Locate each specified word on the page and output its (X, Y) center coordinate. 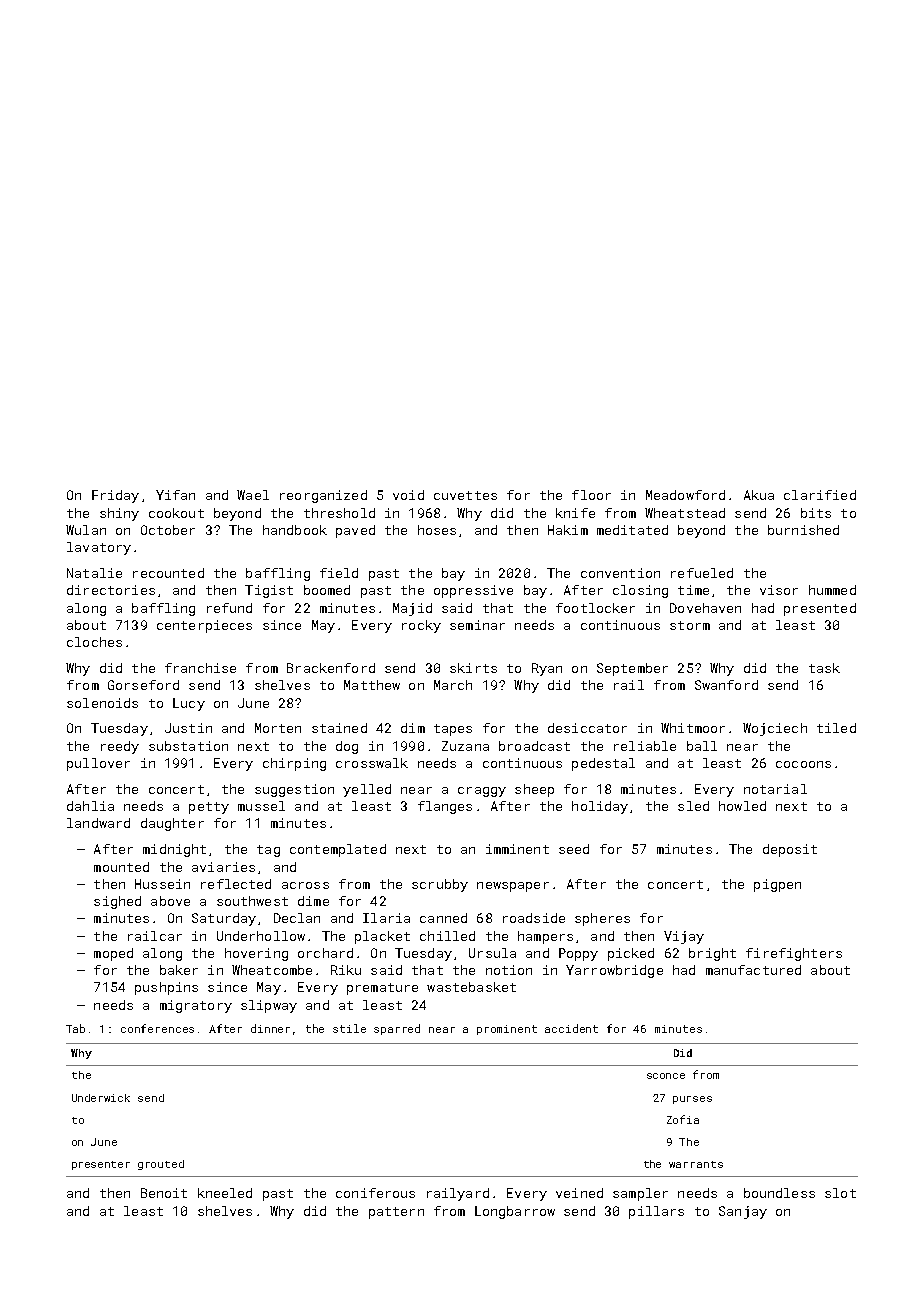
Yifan (175, 495)
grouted (161, 1165)
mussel (261, 806)
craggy (482, 792)
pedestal (603, 764)
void (408, 495)
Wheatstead (685, 513)
